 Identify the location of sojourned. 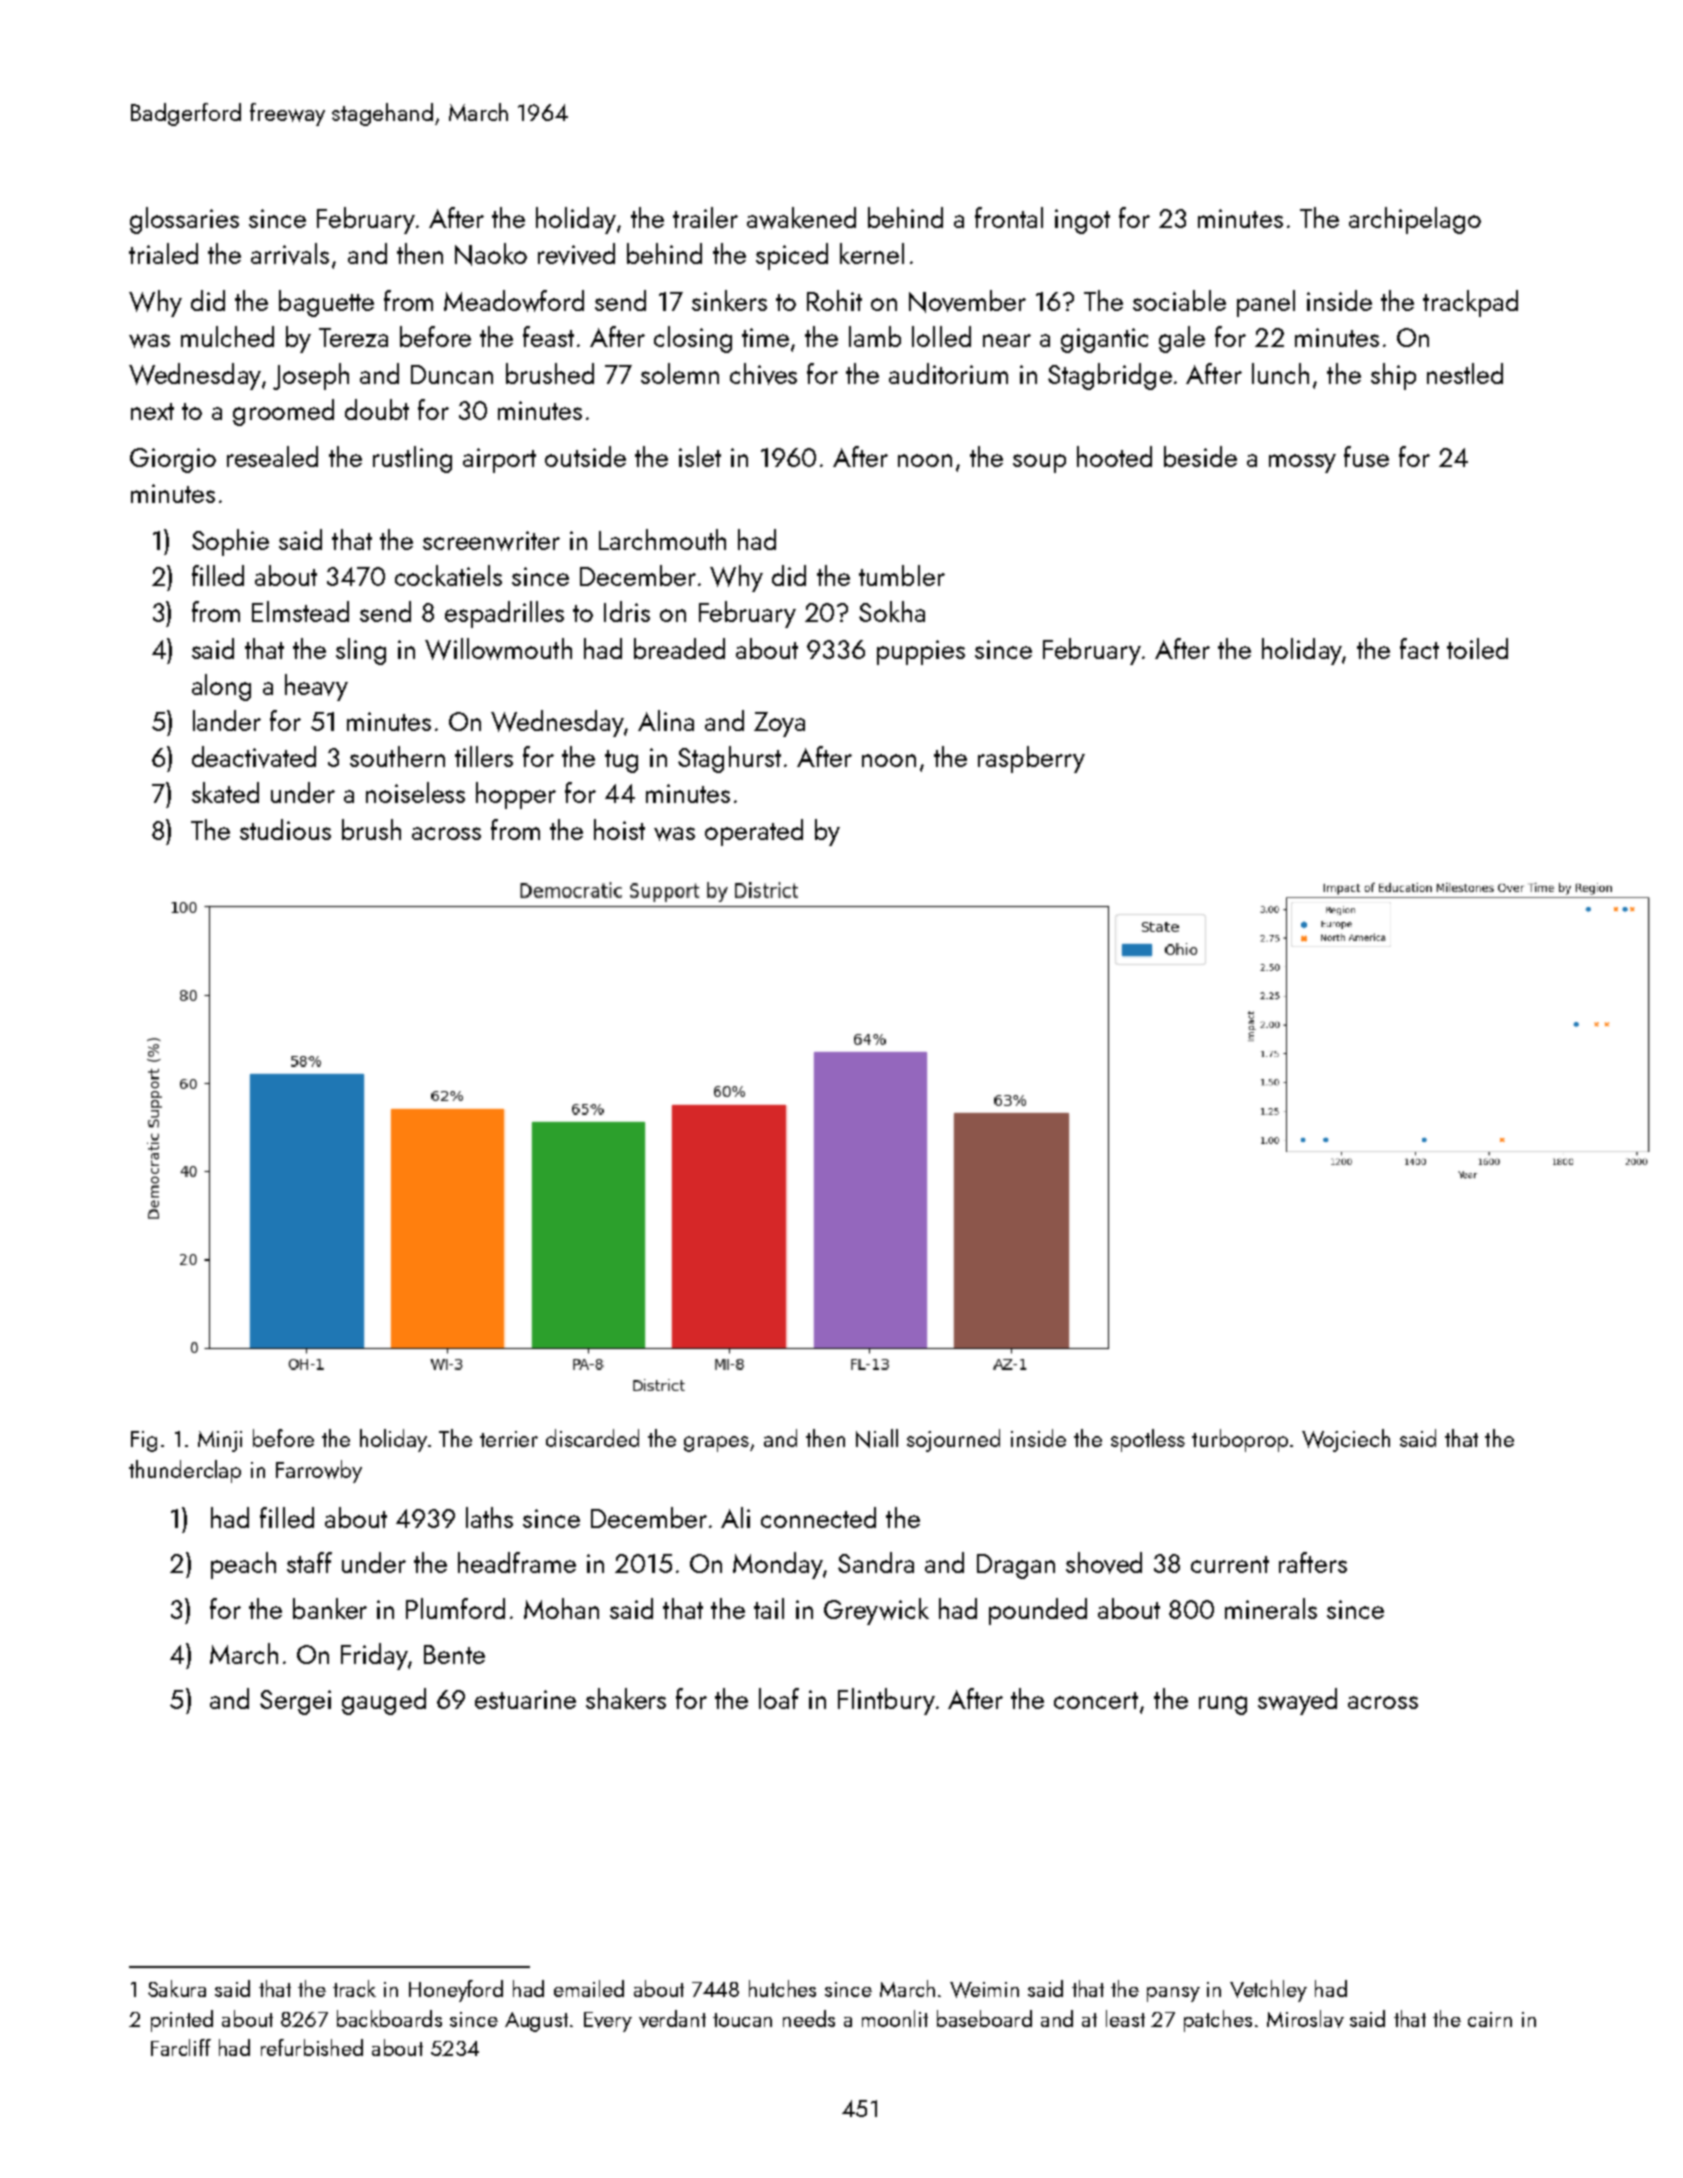
(953, 1440).
